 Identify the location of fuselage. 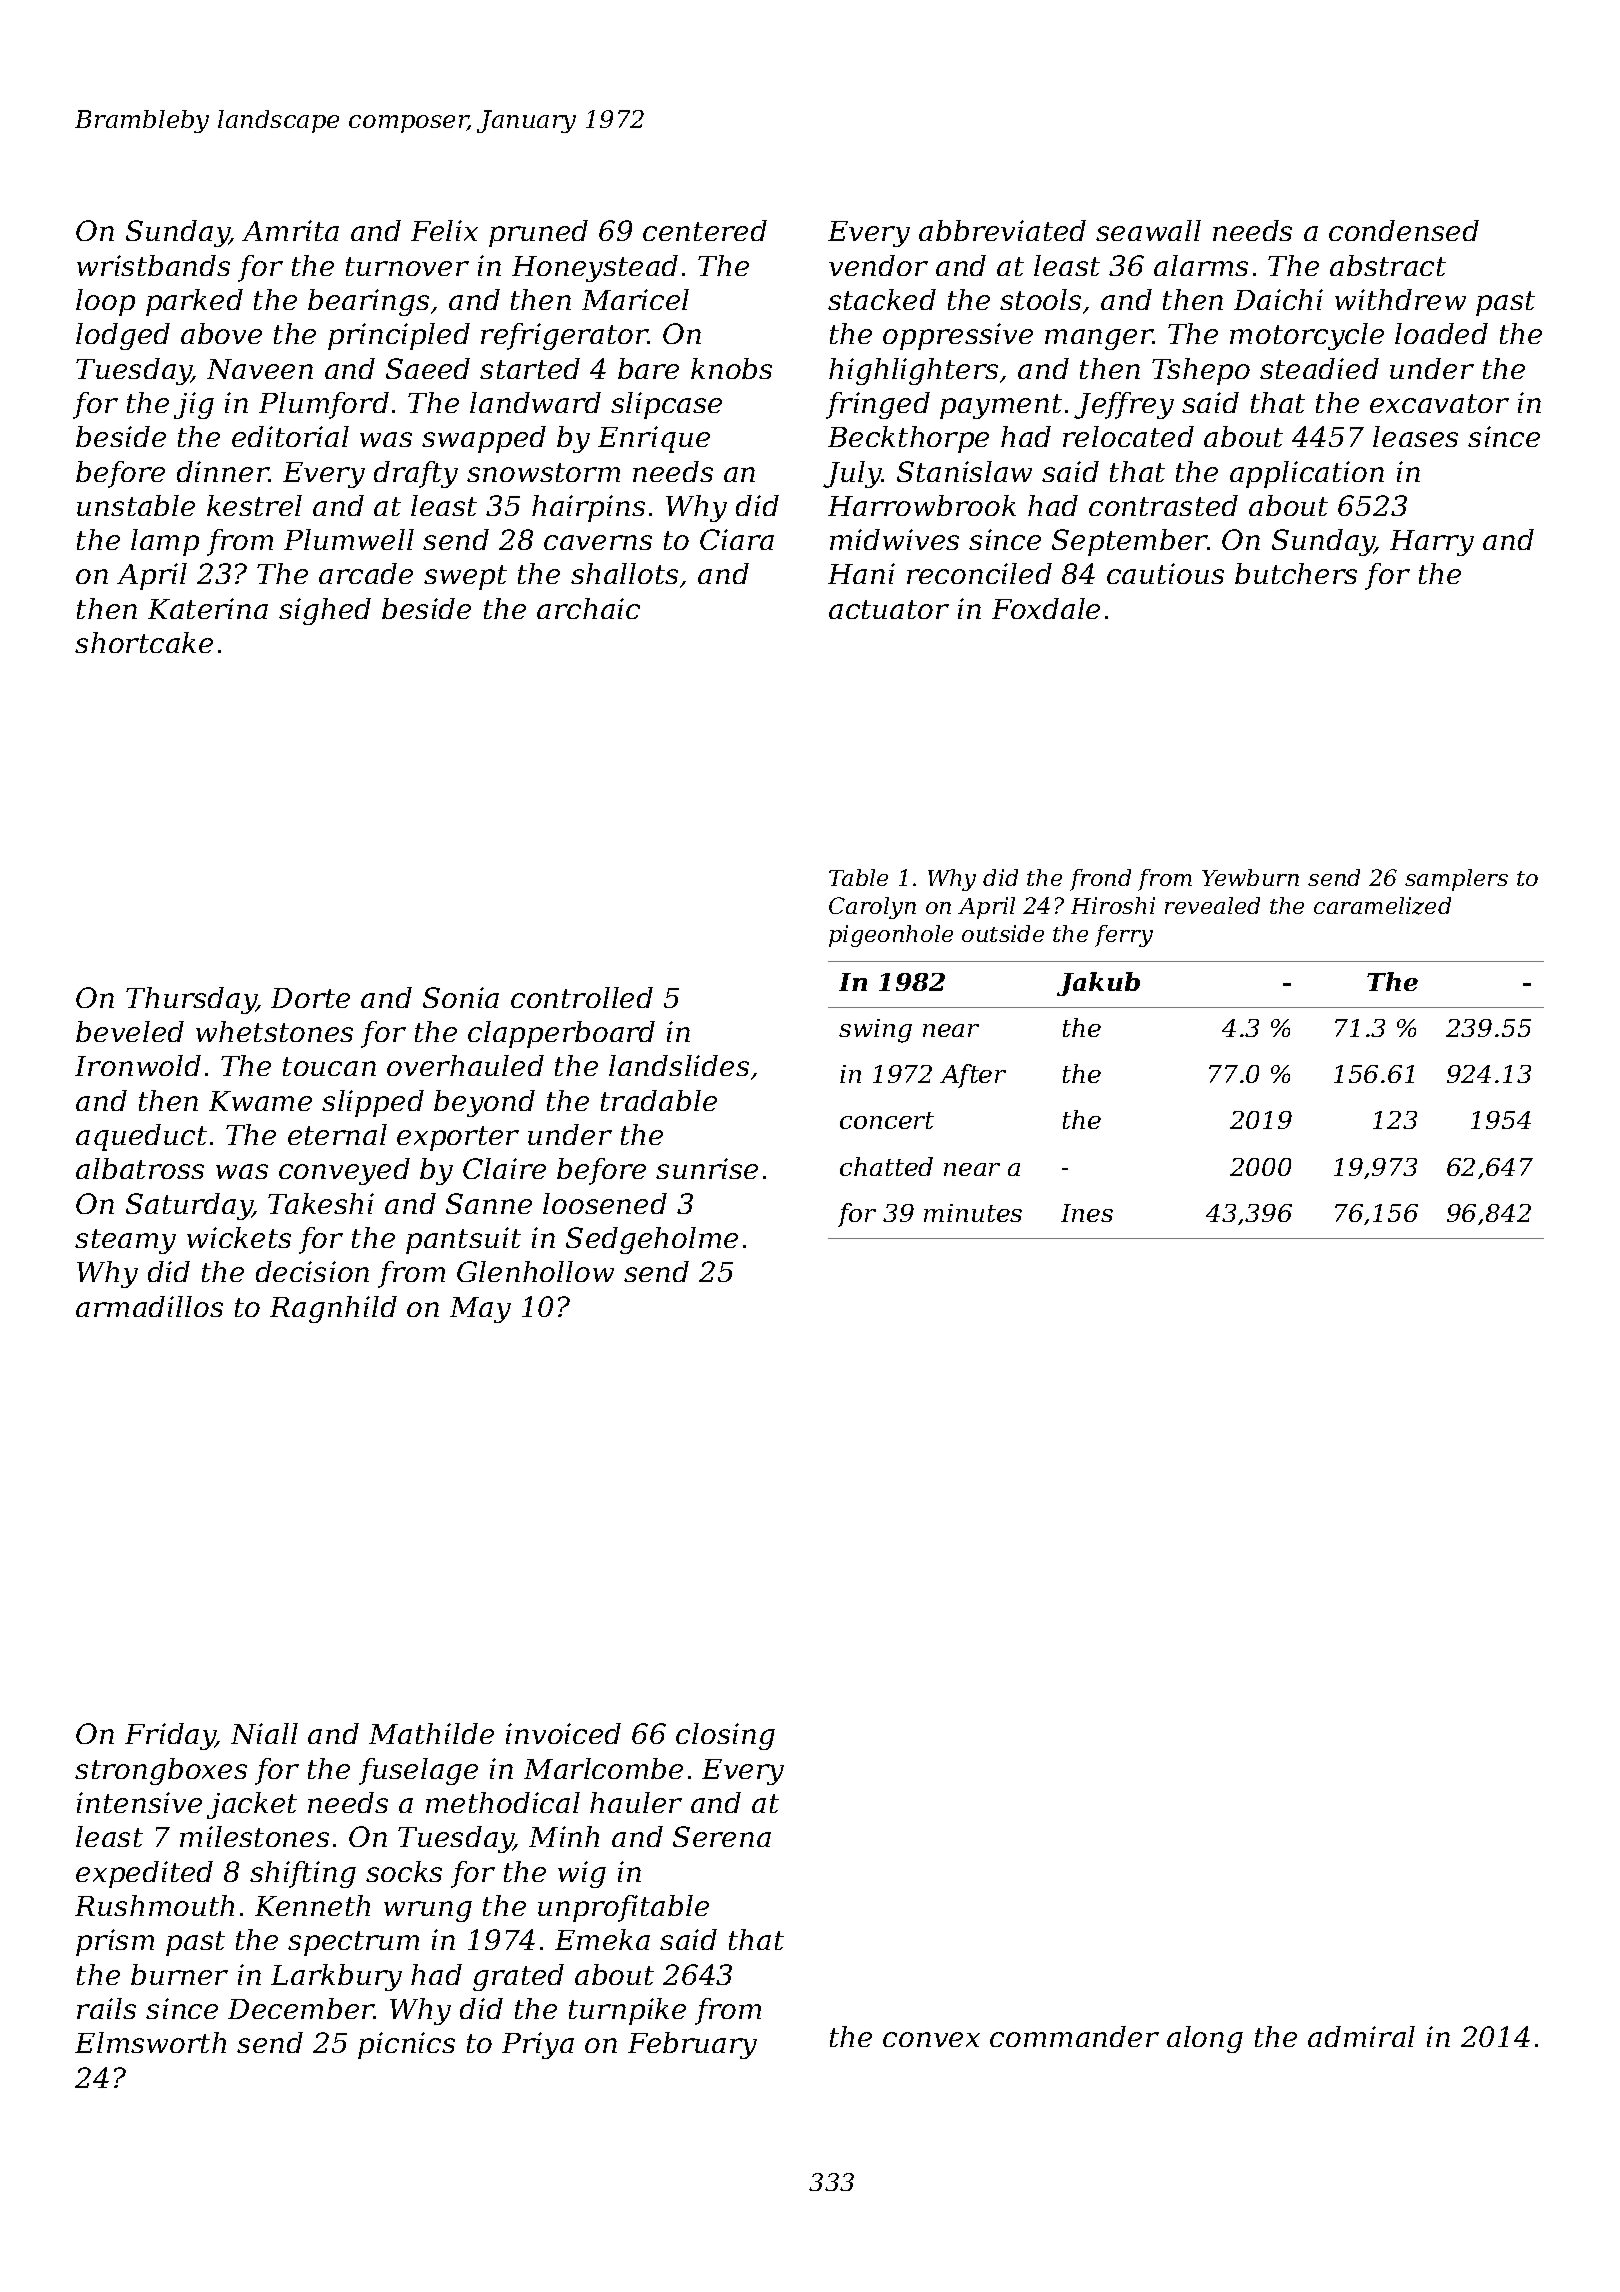
(418, 1771).
